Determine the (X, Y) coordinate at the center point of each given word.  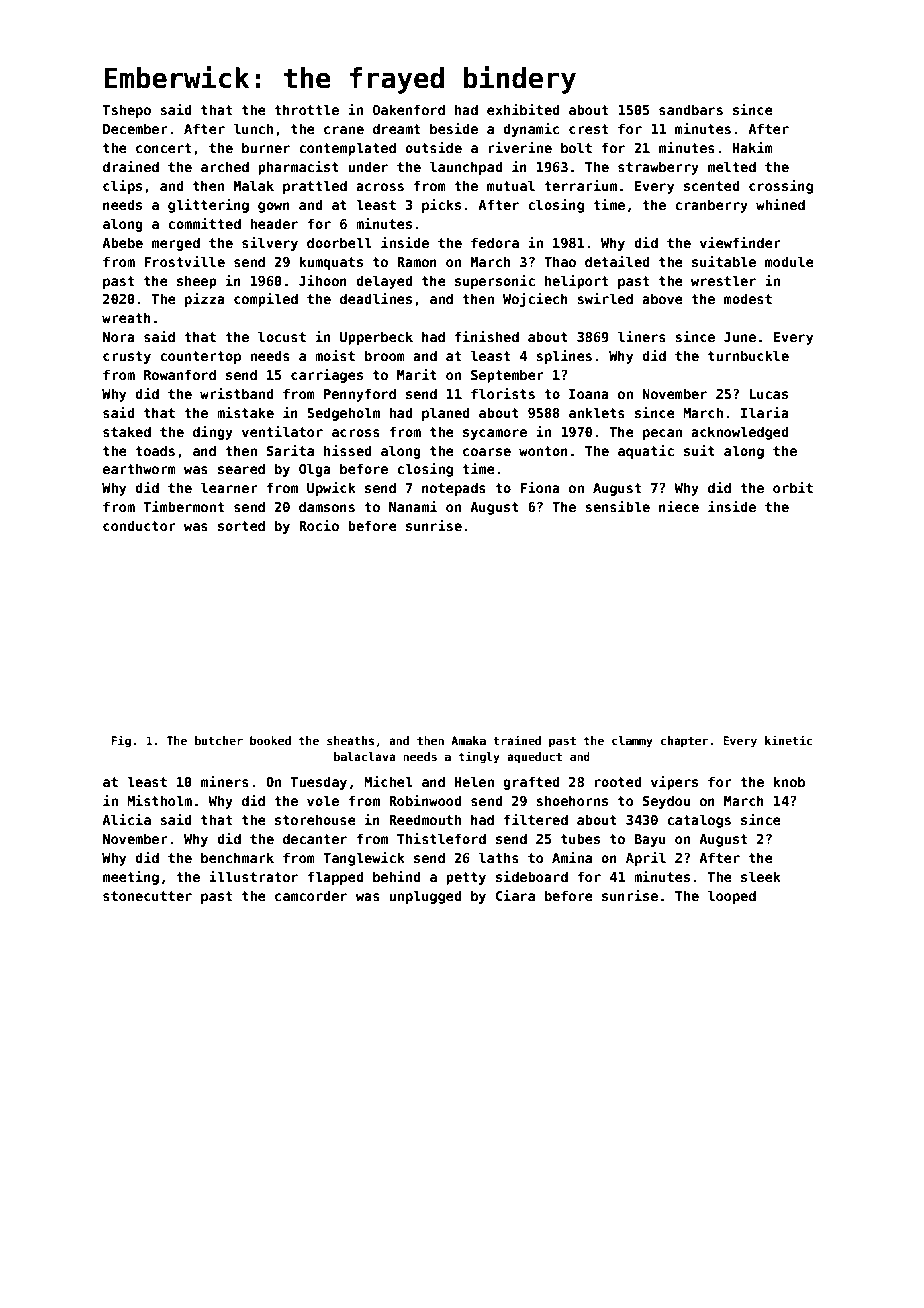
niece (679, 506)
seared (241, 468)
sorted (241, 525)
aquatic (646, 452)
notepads (454, 489)
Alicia (126, 819)
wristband (237, 393)
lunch (253, 128)
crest (588, 129)
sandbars (691, 109)
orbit (793, 487)
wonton (543, 451)
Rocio (319, 525)
